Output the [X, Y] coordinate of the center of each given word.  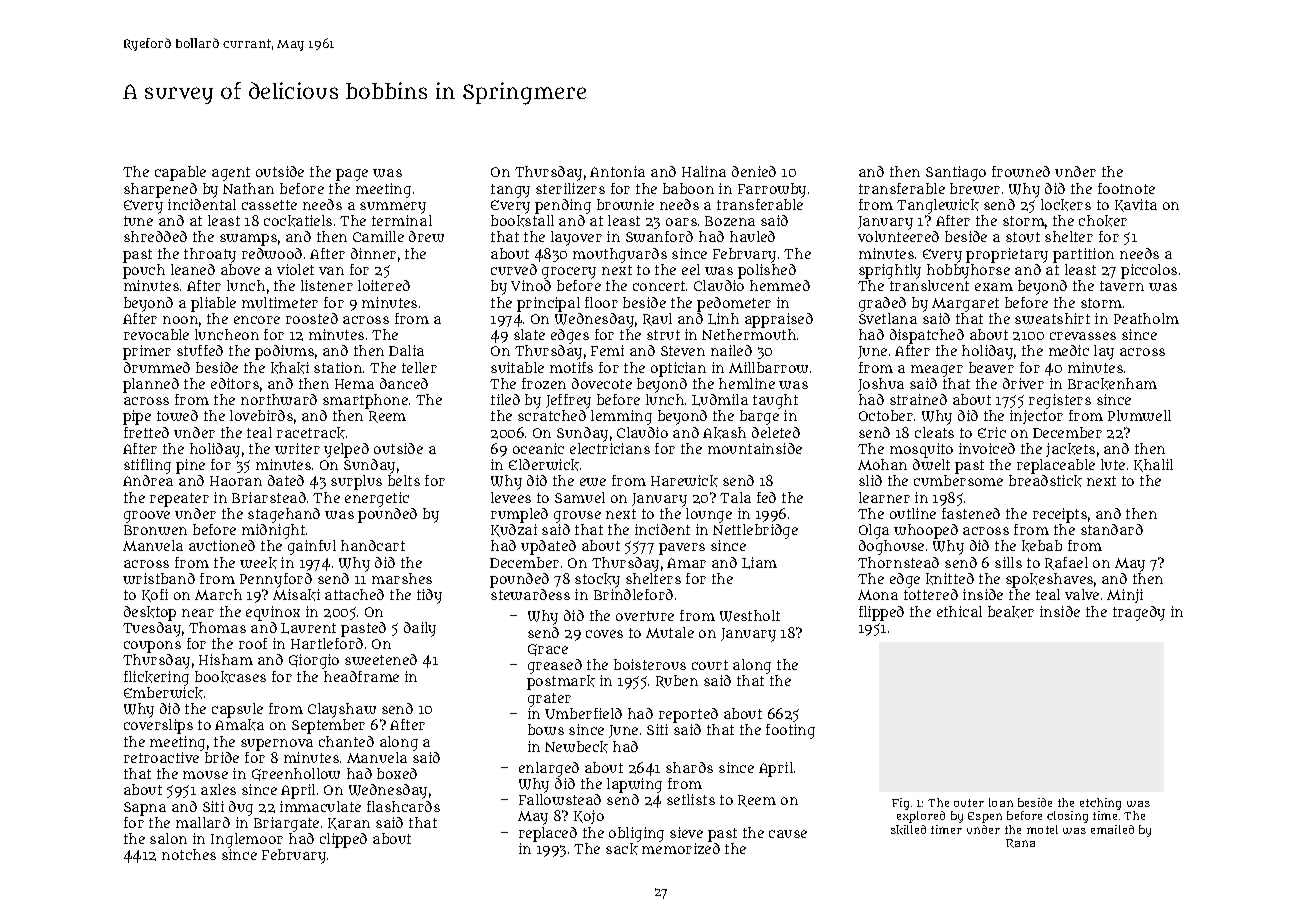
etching [1100, 804]
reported [688, 715]
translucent [929, 285]
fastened [971, 513]
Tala [735, 497]
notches [189, 854]
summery [393, 208]
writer [297, 448]
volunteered [898, 236]
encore [257, 320]
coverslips [158, 726]
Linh [723, 319]
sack [622, 849]
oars [681, 222]
